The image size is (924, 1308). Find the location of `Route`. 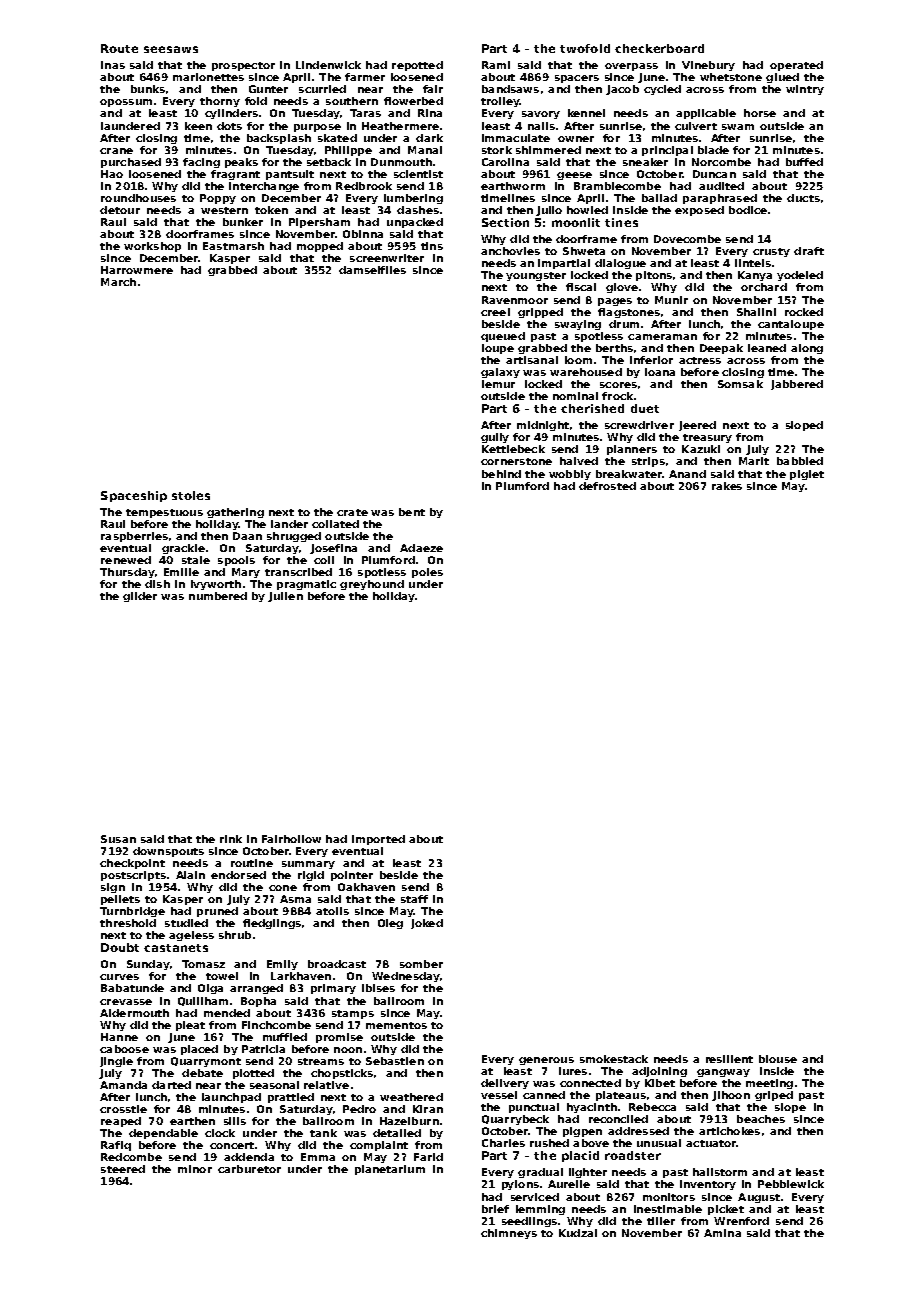

Route is located at coordinates (119, 48).
